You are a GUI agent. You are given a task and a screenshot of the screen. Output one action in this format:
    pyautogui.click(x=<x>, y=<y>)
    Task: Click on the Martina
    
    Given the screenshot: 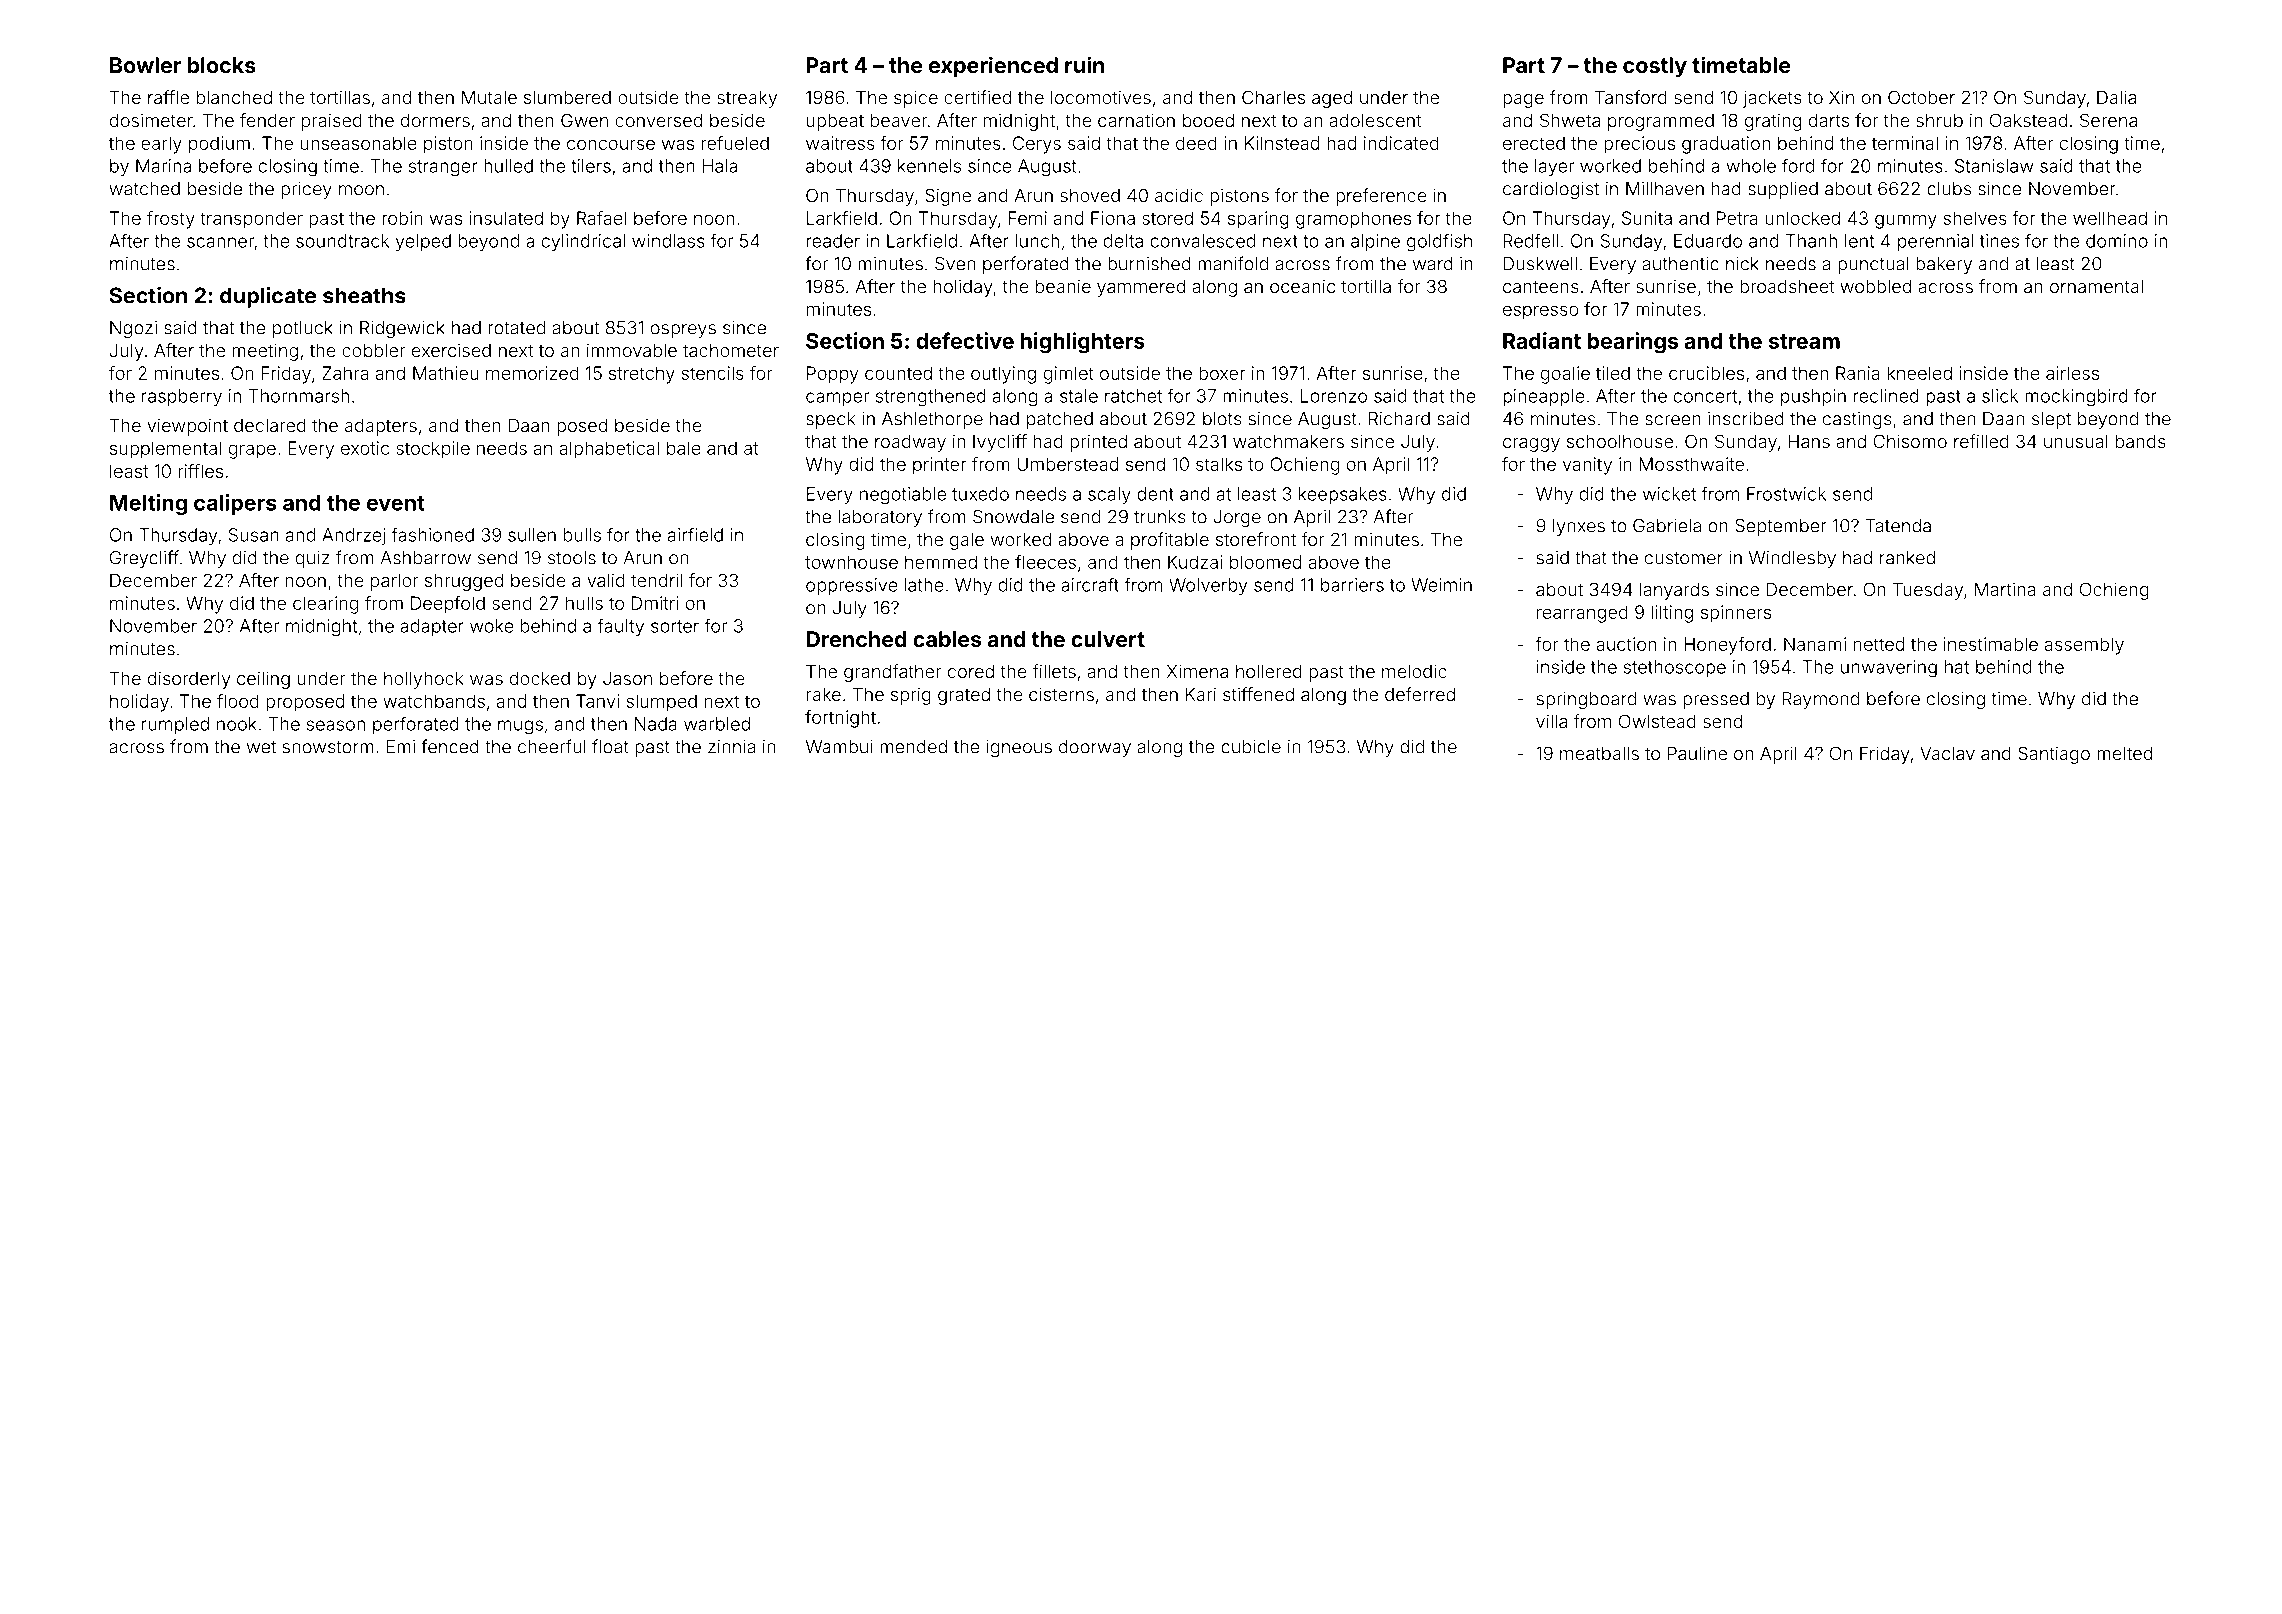 What is the action you would take?
    pyautogui.click(x=2005, y=589)
